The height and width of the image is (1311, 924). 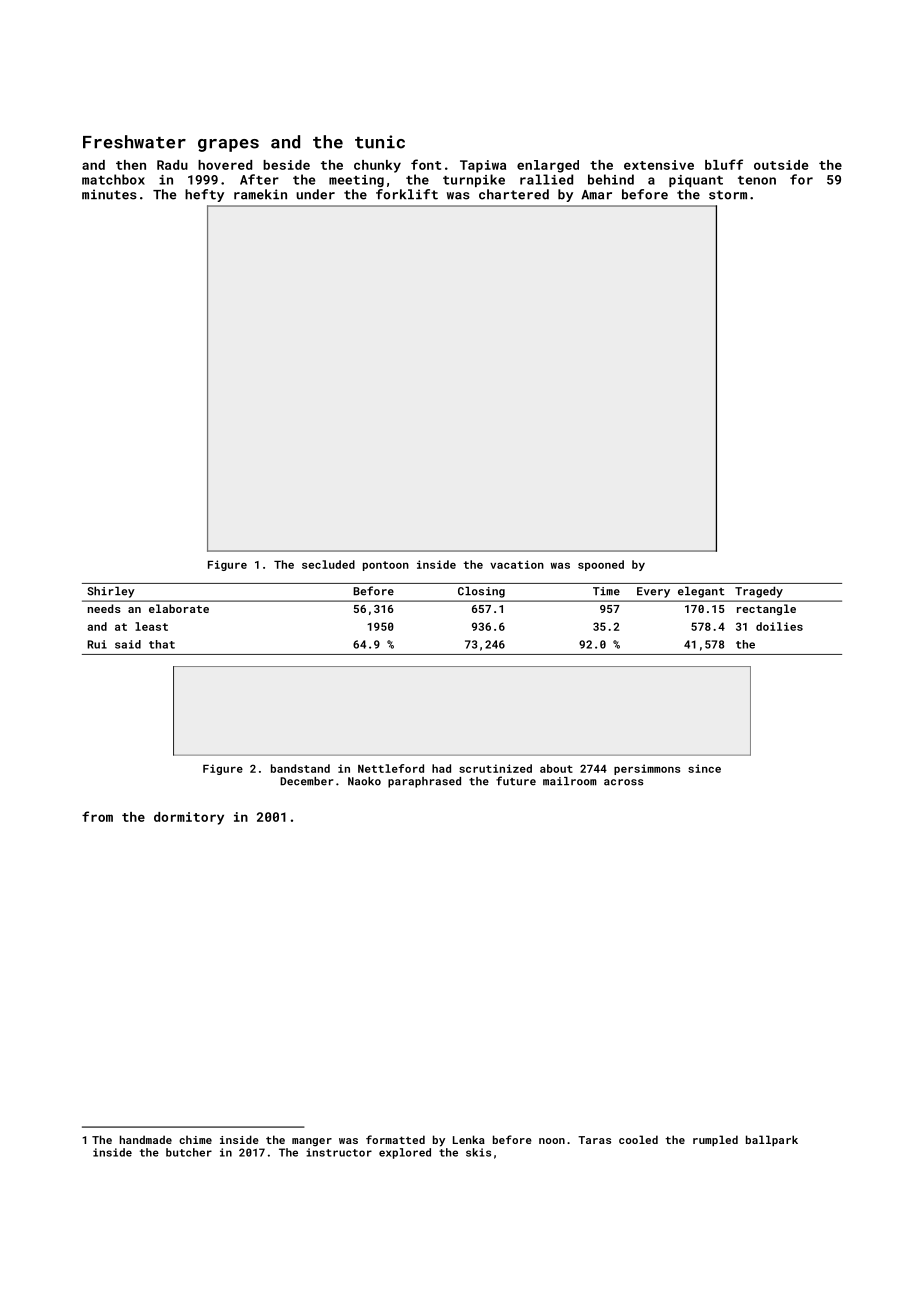 What do you see at coordinates (779, 626) in the image?
I see `doilies` at bounding box center [779, 626].
